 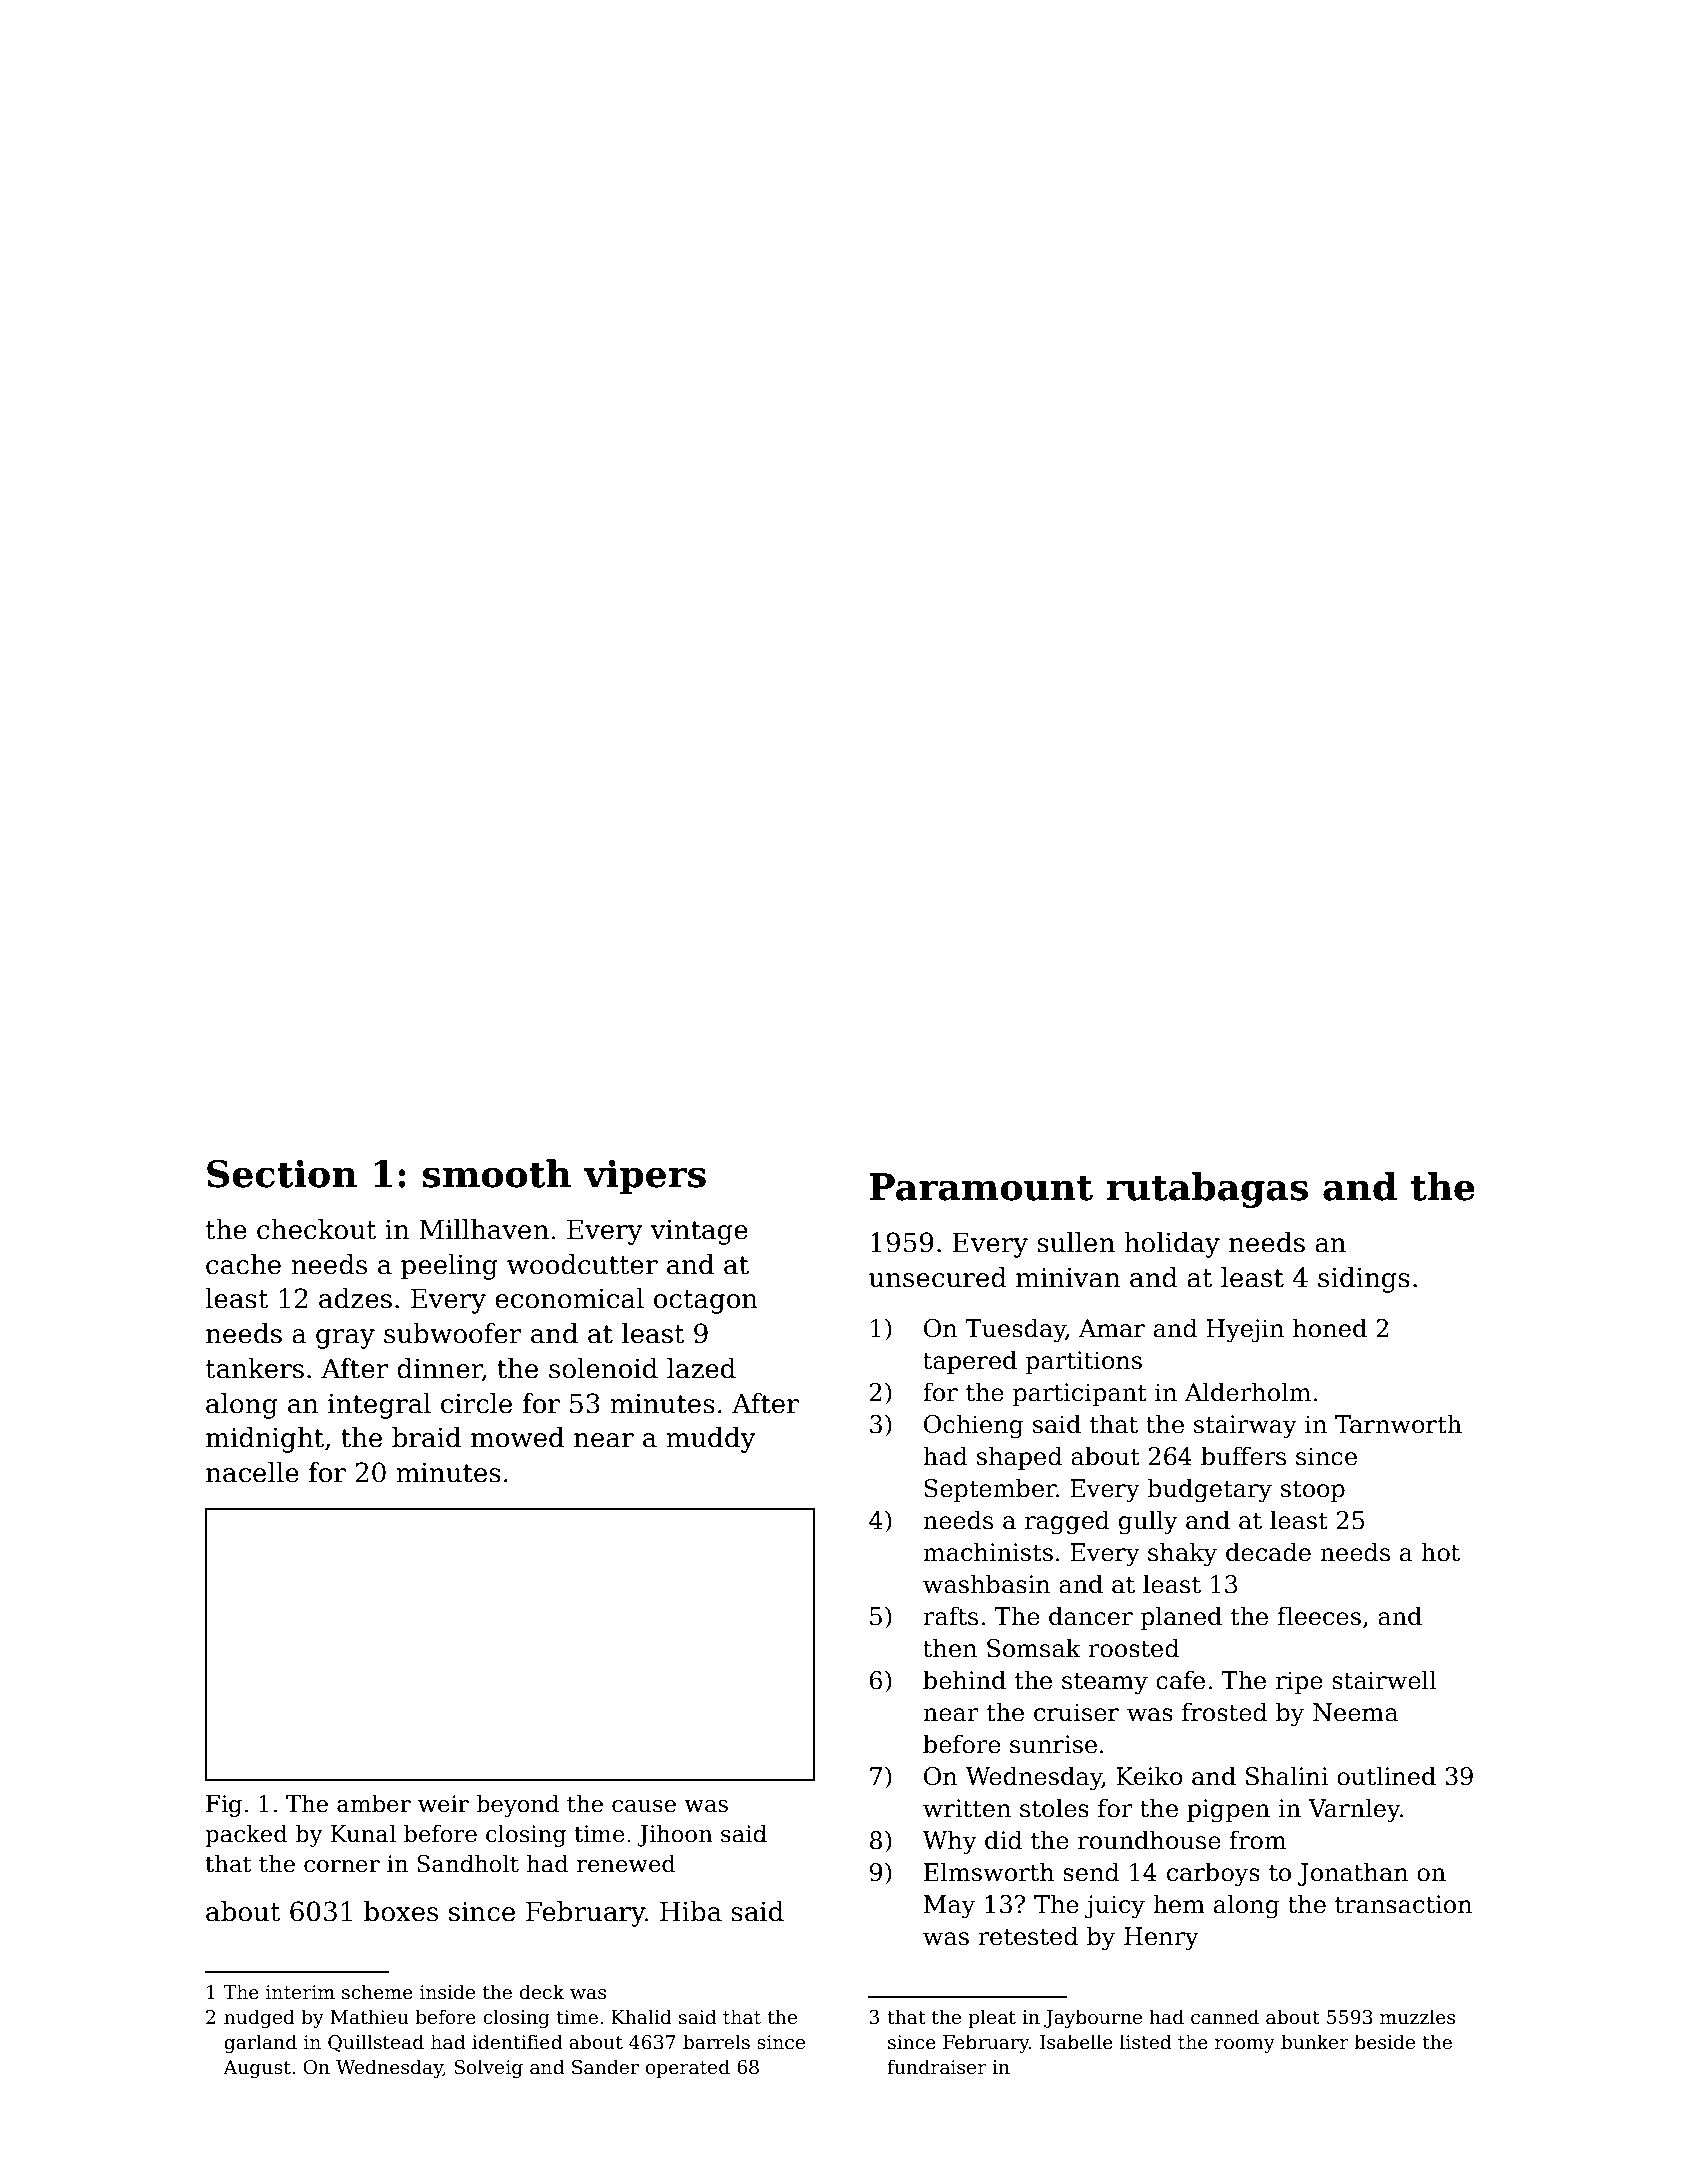 What do you see at coordinates (1207, 1190) in the image?
I see `rutabagas` at bounding box center [1207, 1190].
